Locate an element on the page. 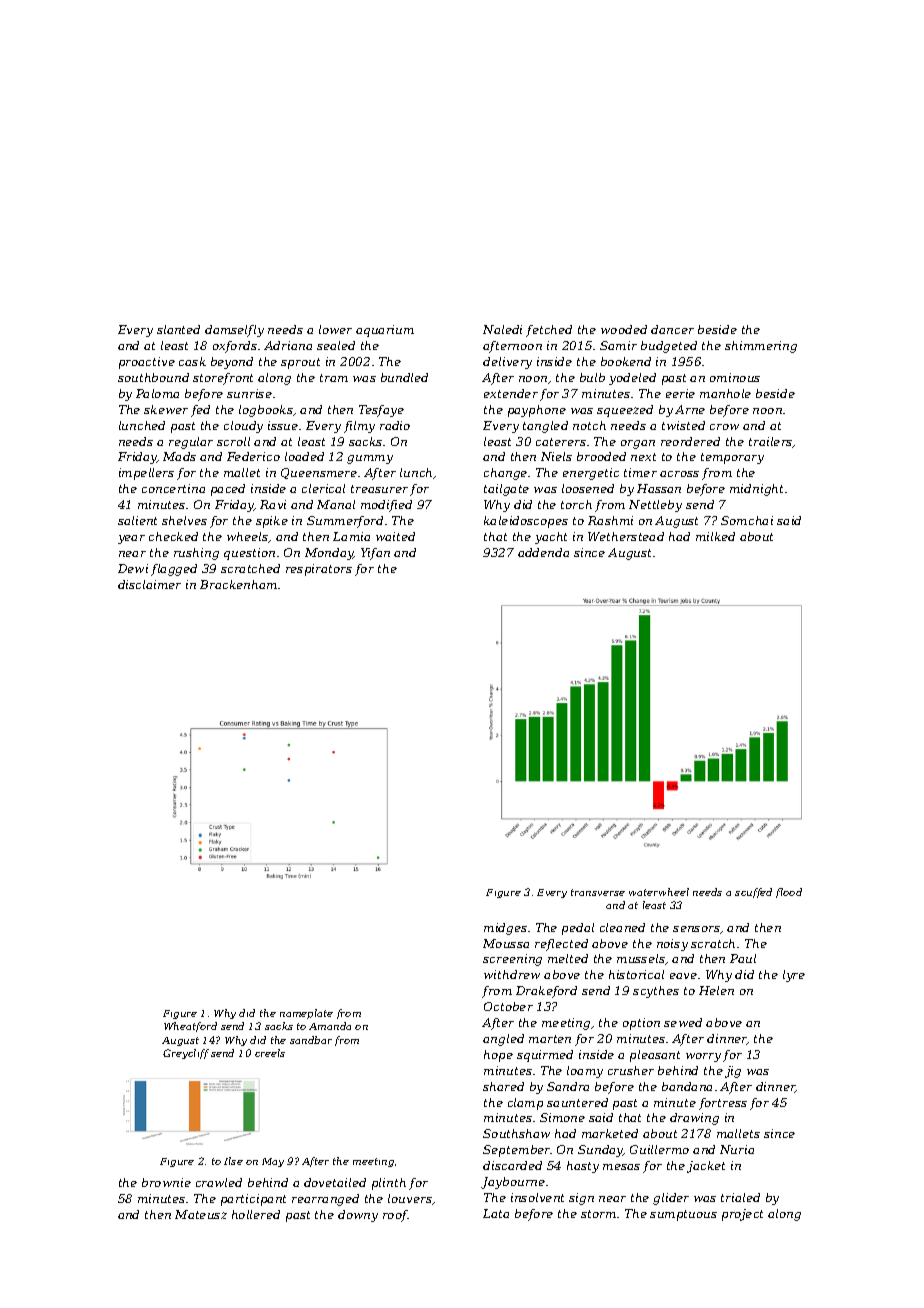 The width and height of the document is (924, 1308). creels is located at coordinates (270, 1053).
